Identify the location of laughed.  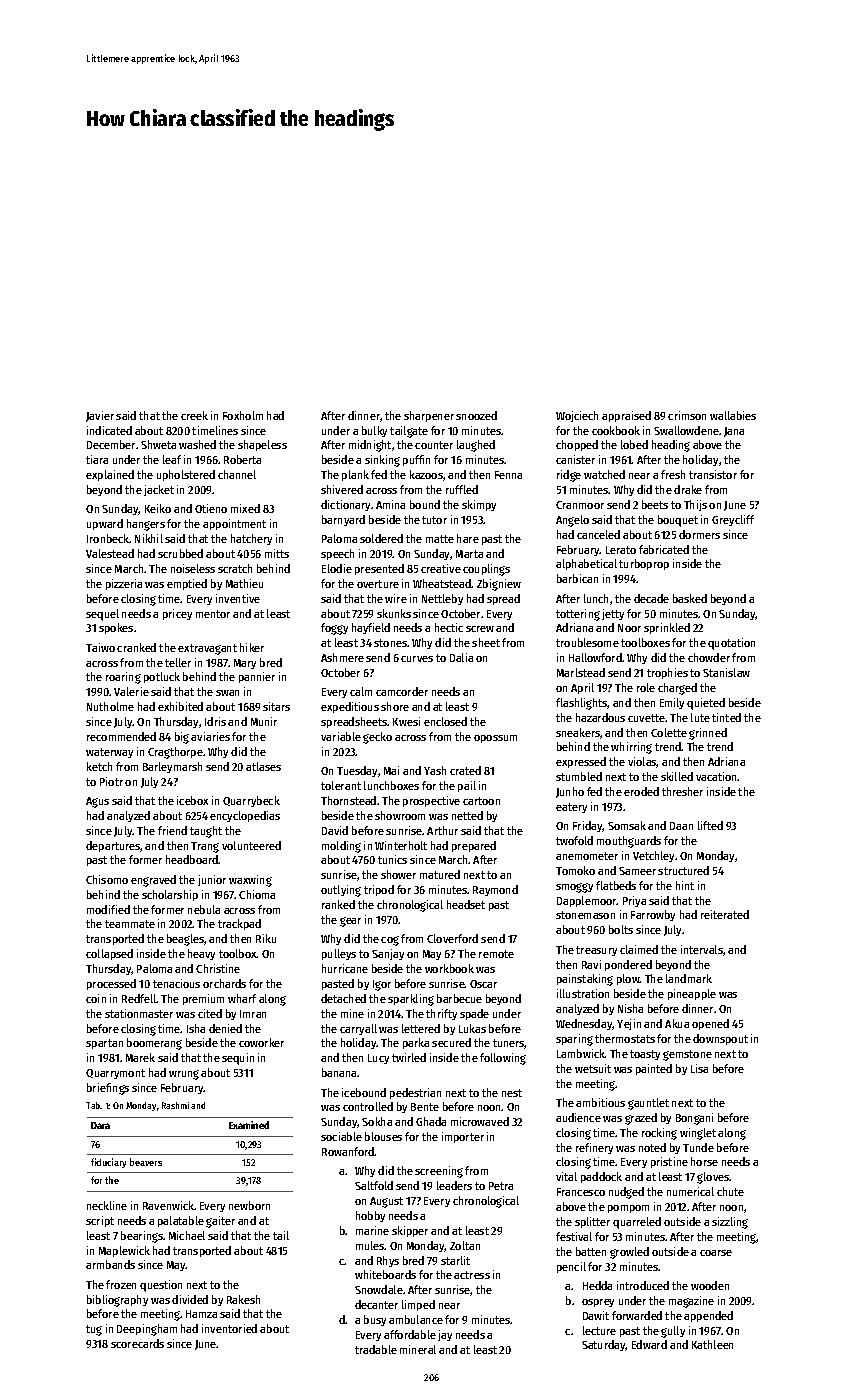
(476, 446).
